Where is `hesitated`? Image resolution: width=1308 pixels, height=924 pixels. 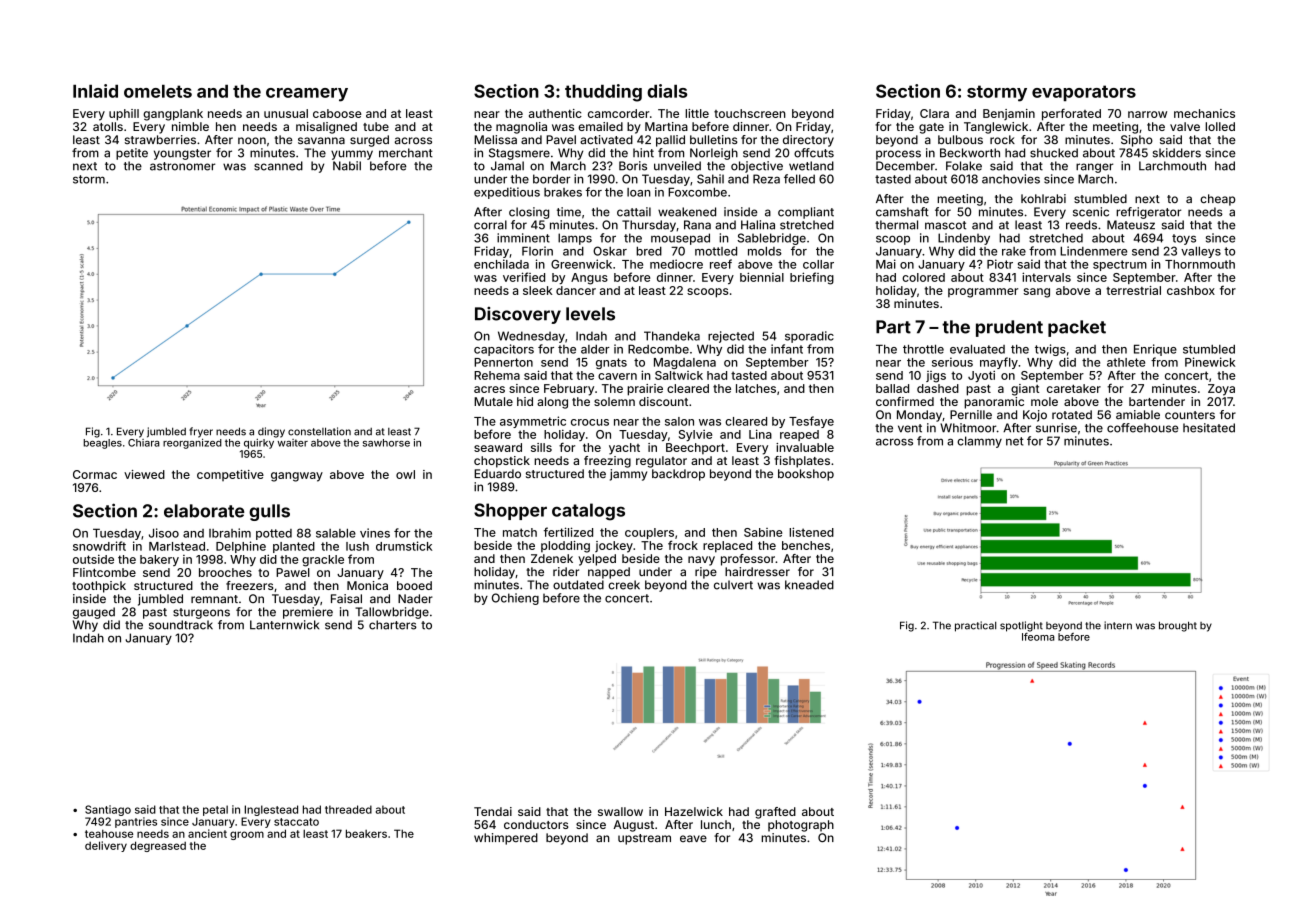
hesitated is located at coordinates (1209, 428).
